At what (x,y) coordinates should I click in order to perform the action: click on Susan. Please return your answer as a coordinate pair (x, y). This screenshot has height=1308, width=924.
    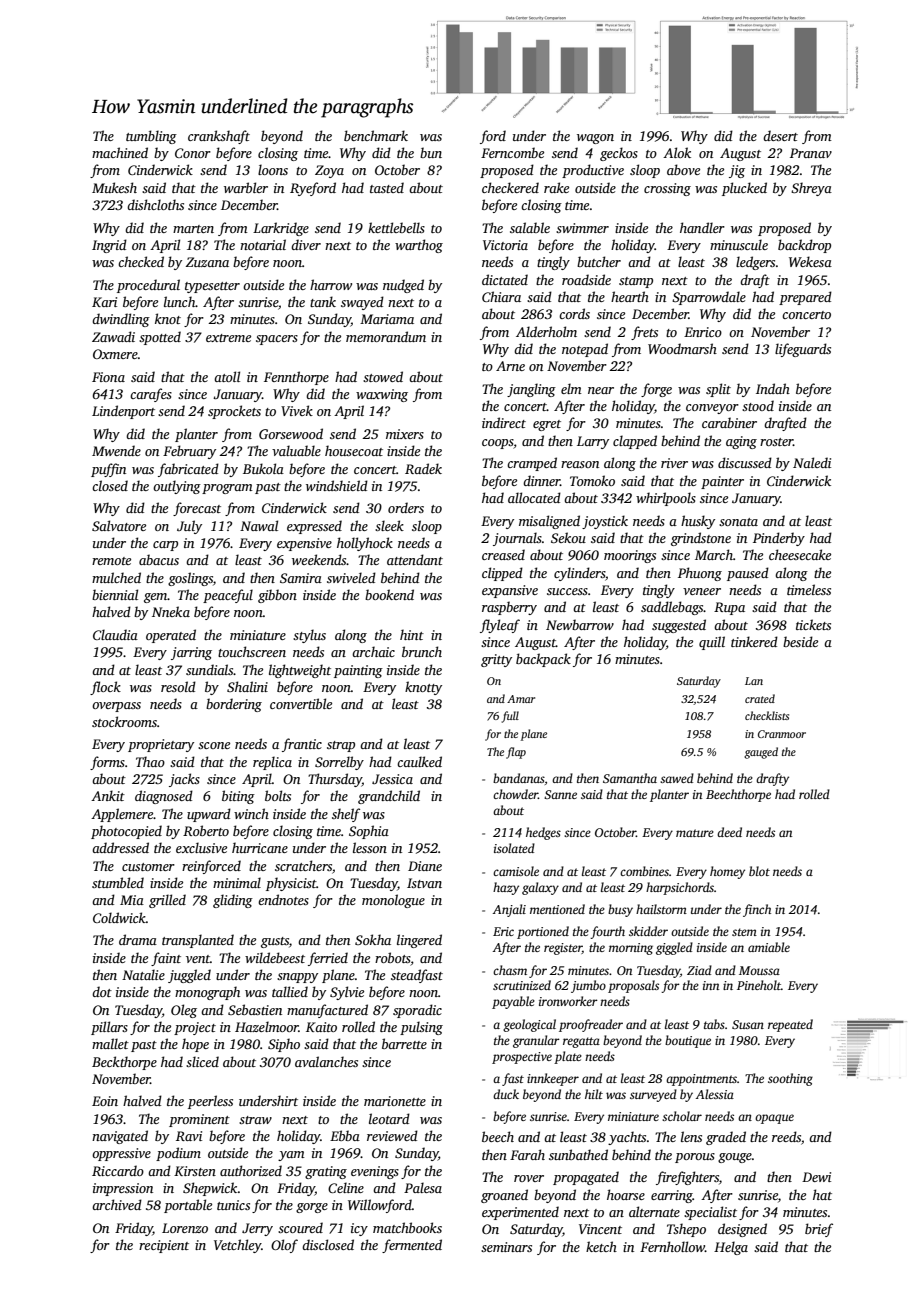
    Looking at the image, I should click on (748, 1024).
